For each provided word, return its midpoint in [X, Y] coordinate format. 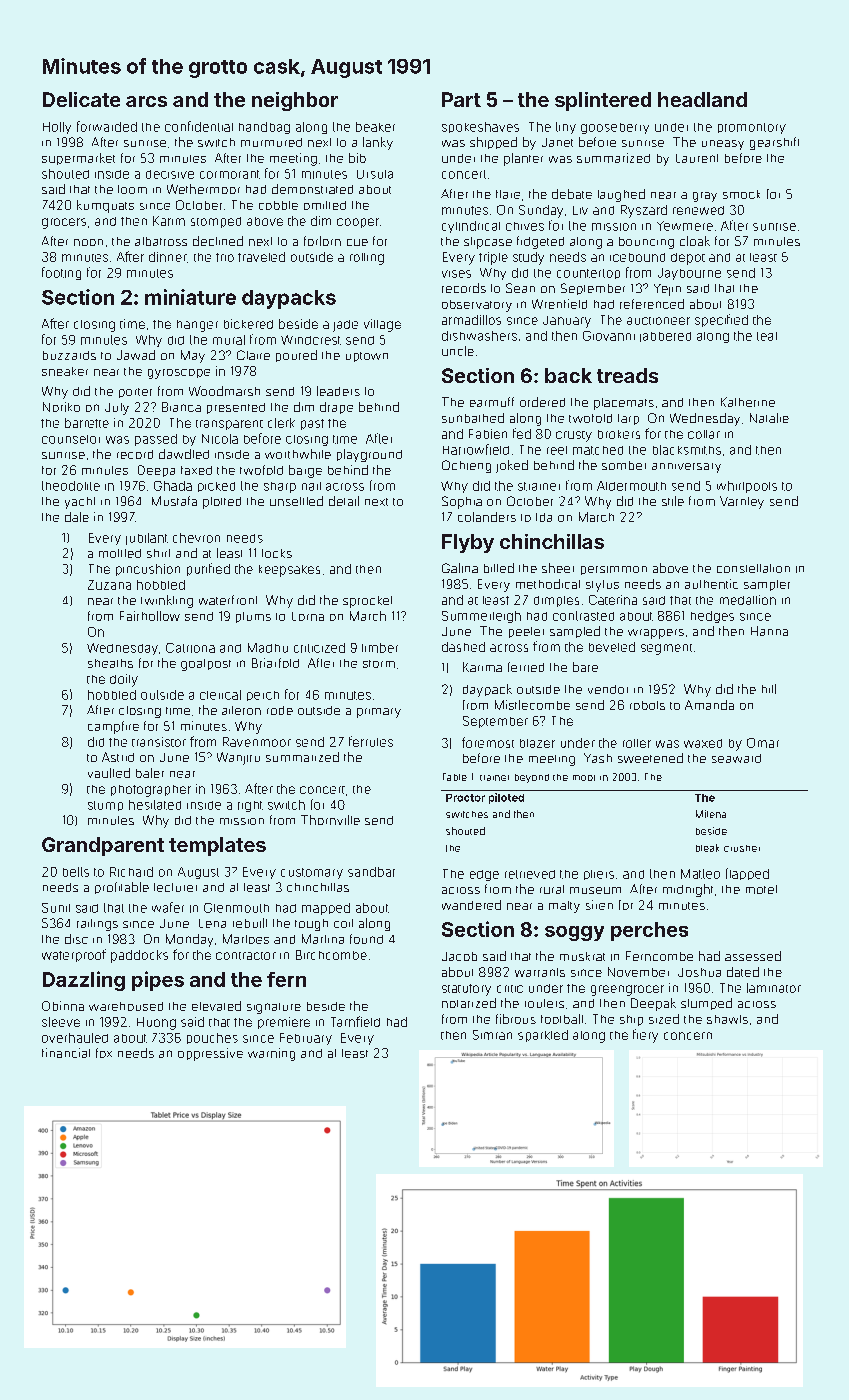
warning [271, 1054]
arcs [146, 101]
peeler [526, 632]
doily [124, 680]
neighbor [295, 101]
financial [66, 1053]
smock [741, 194]
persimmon [614, 570]
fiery [645, 1036]
